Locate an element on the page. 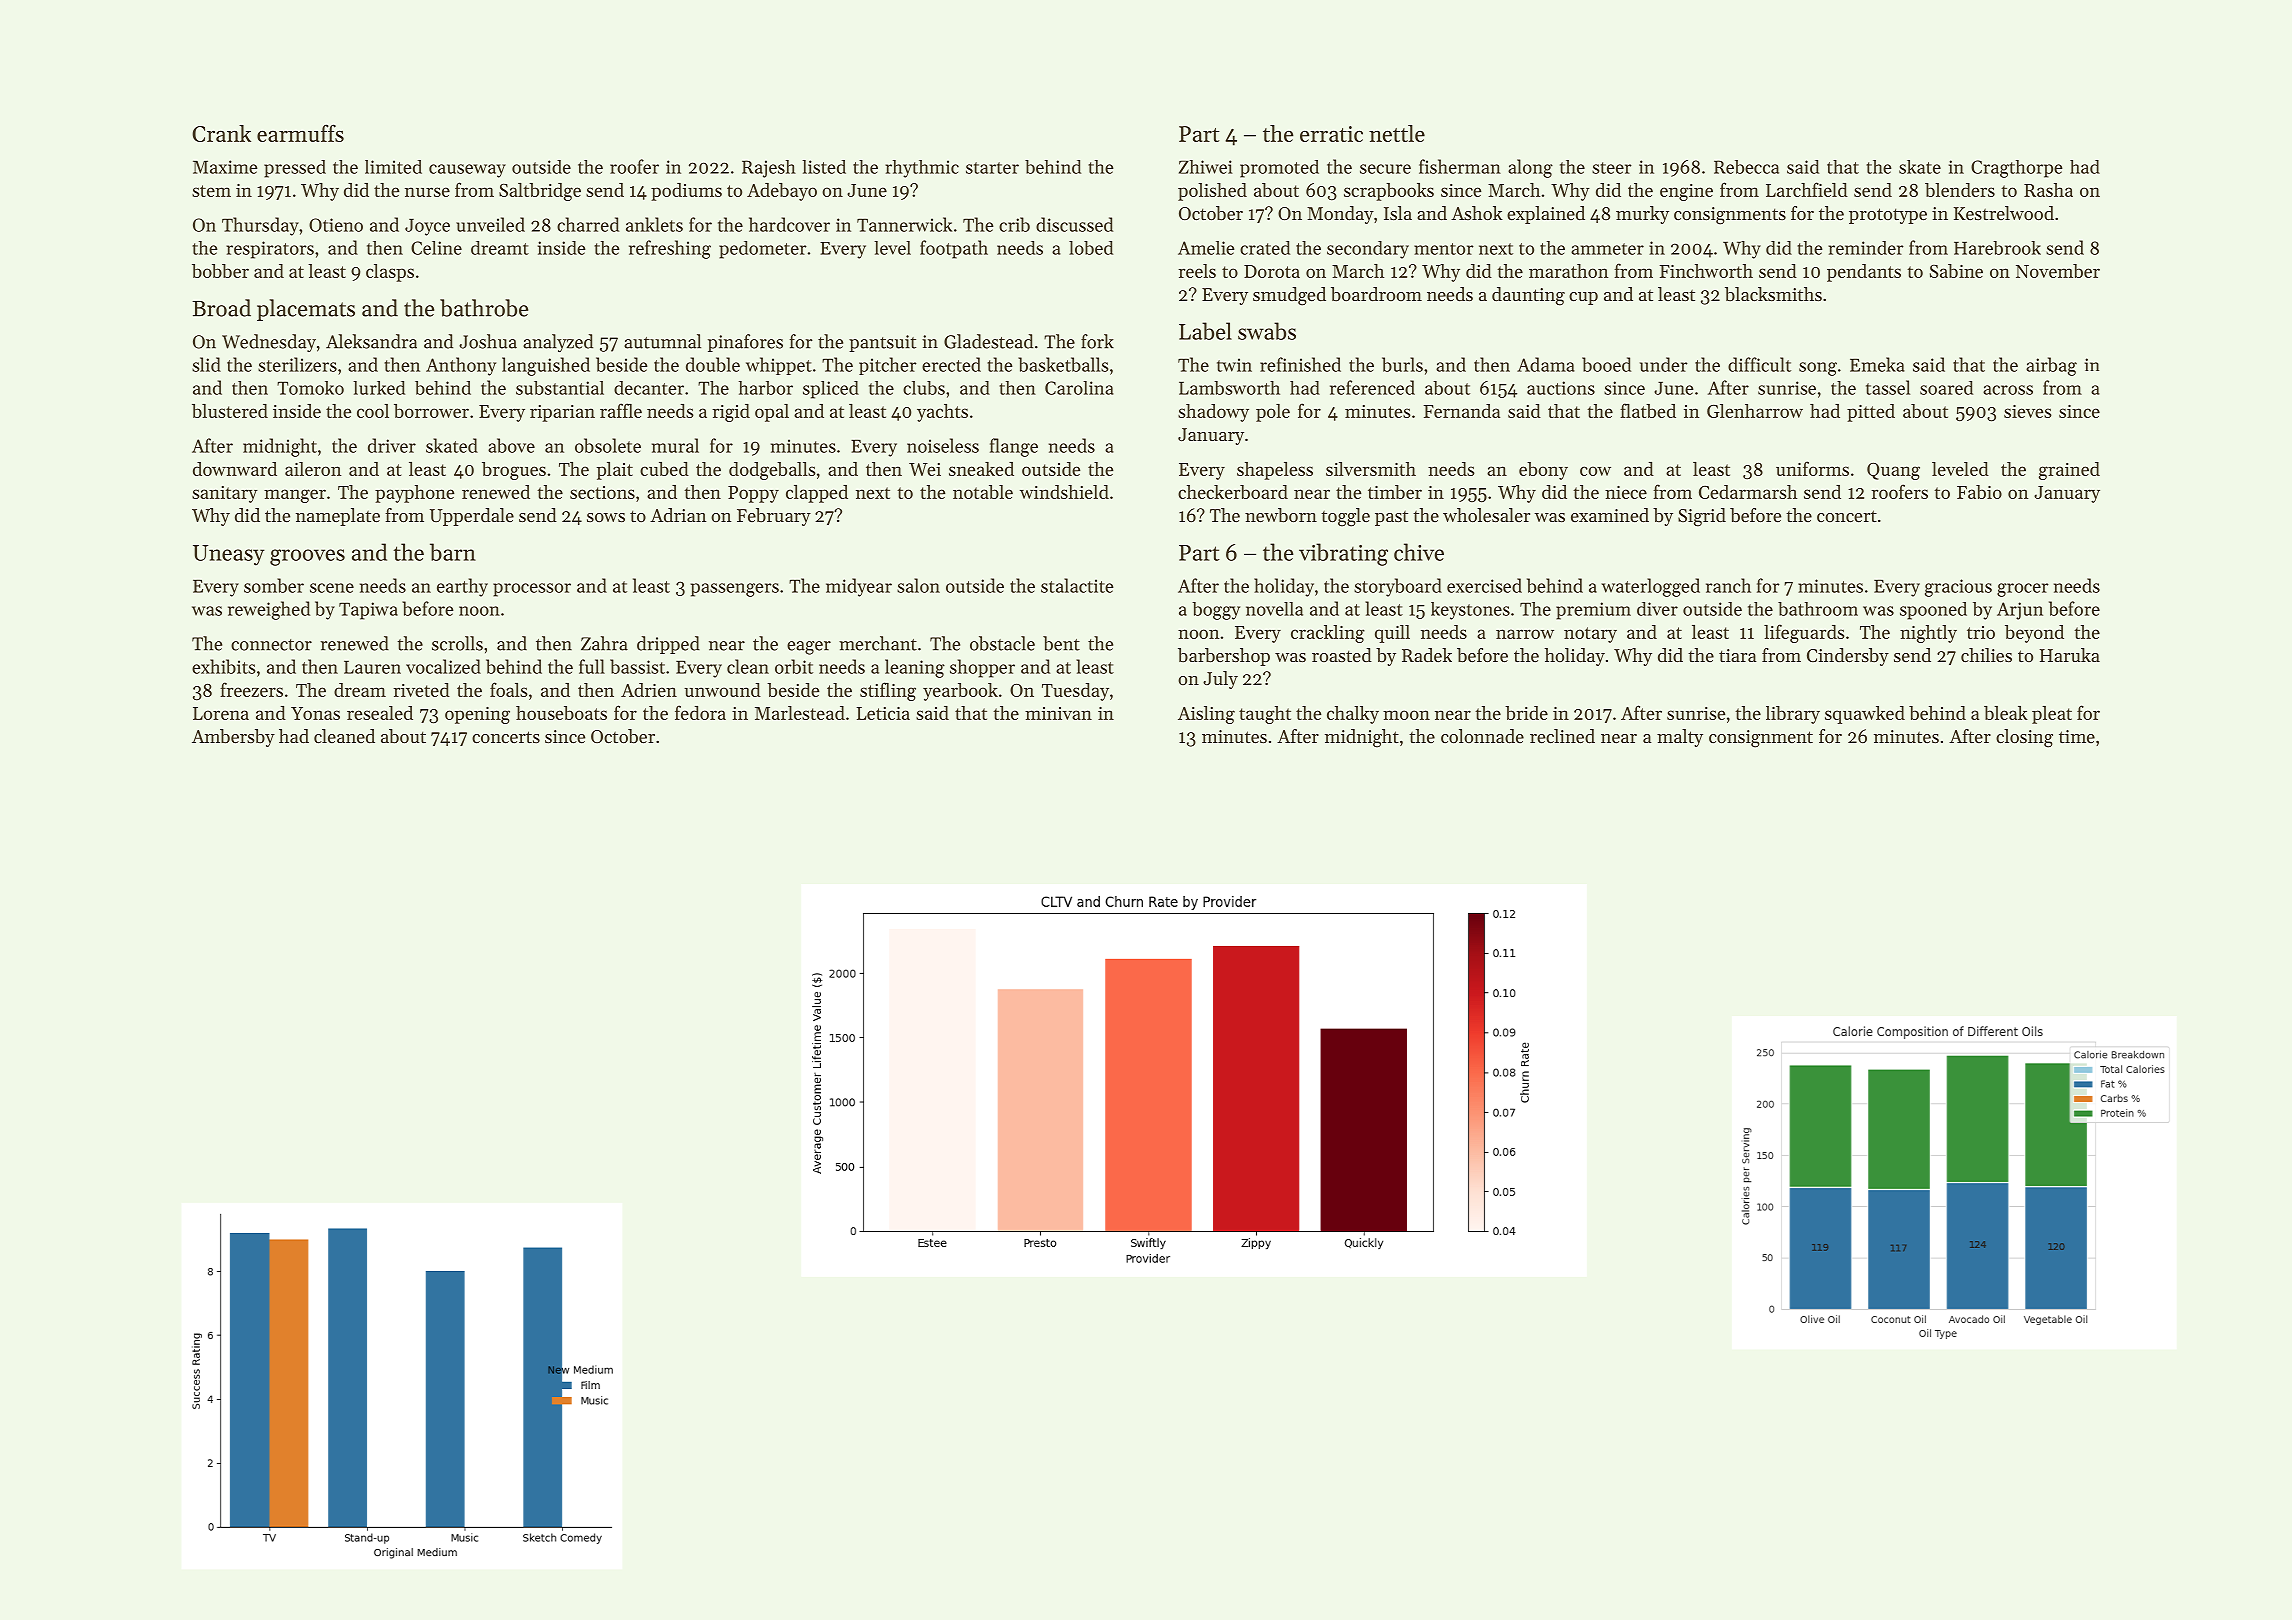 This document has height=1620, width=2292. opening is located at coordinates (477, 715).
